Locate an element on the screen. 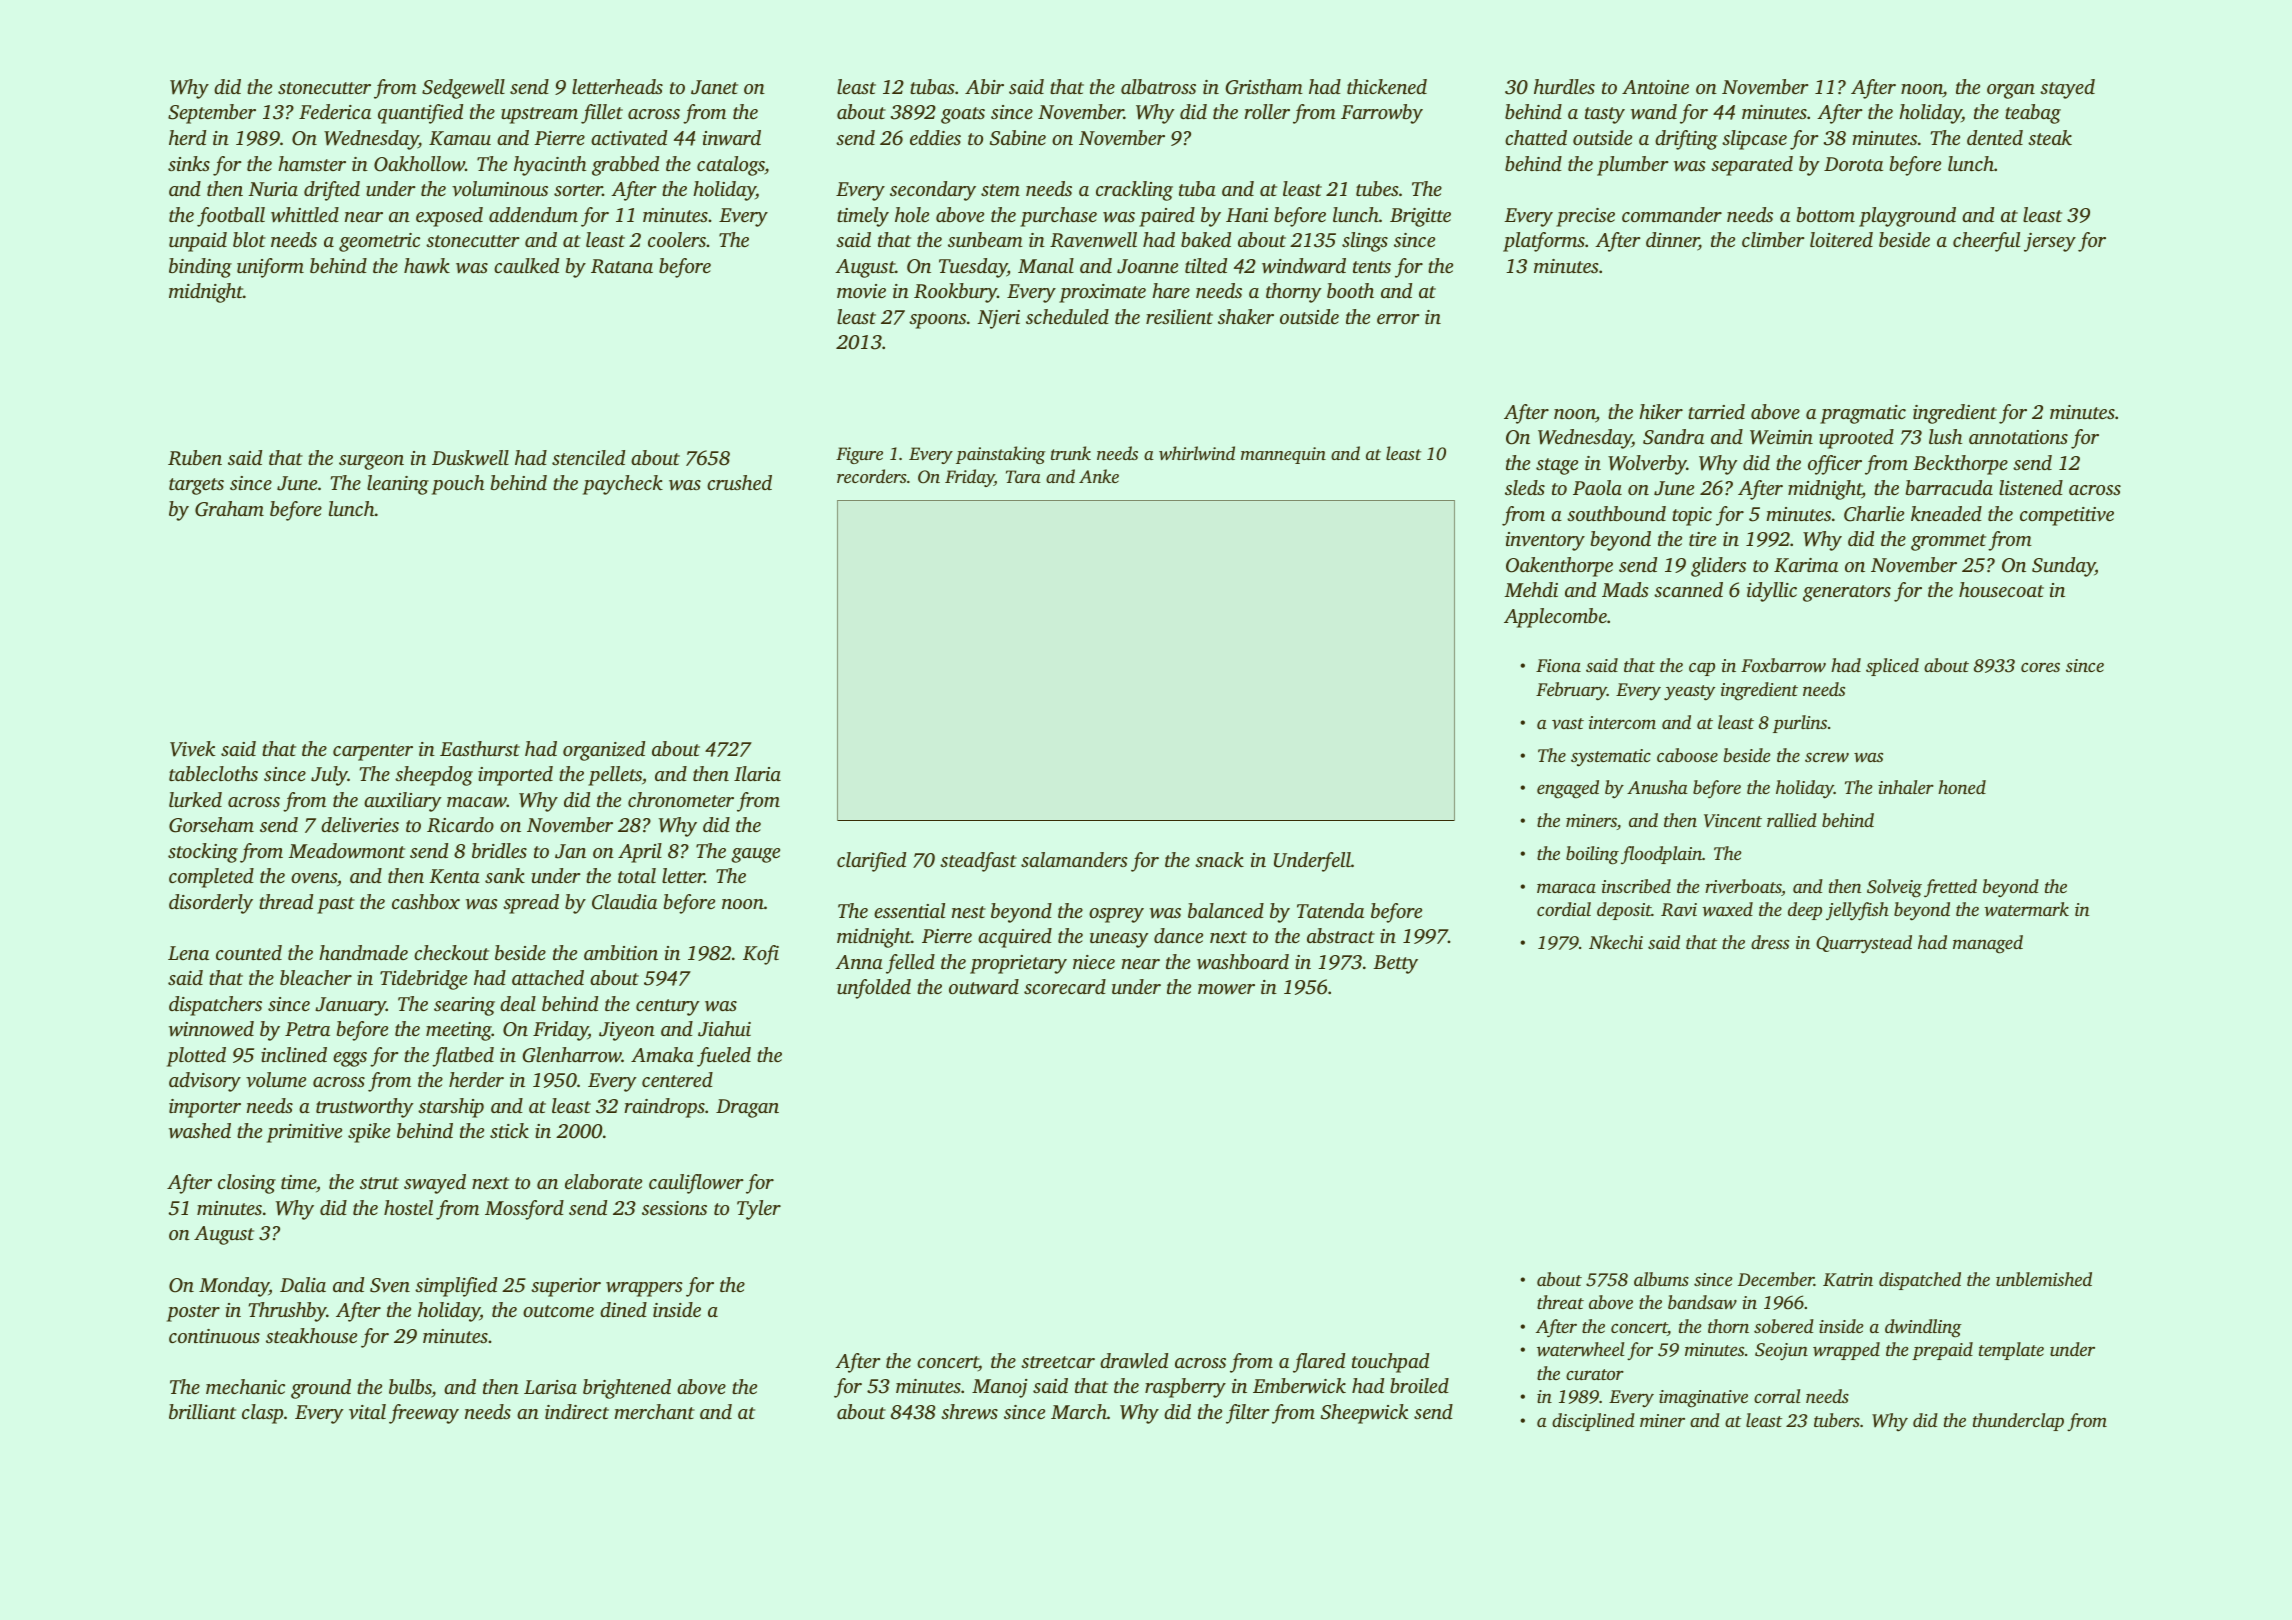 The width and height of the screenshot is (2292, 1620). managed is located at coordinates (1988, 944).
